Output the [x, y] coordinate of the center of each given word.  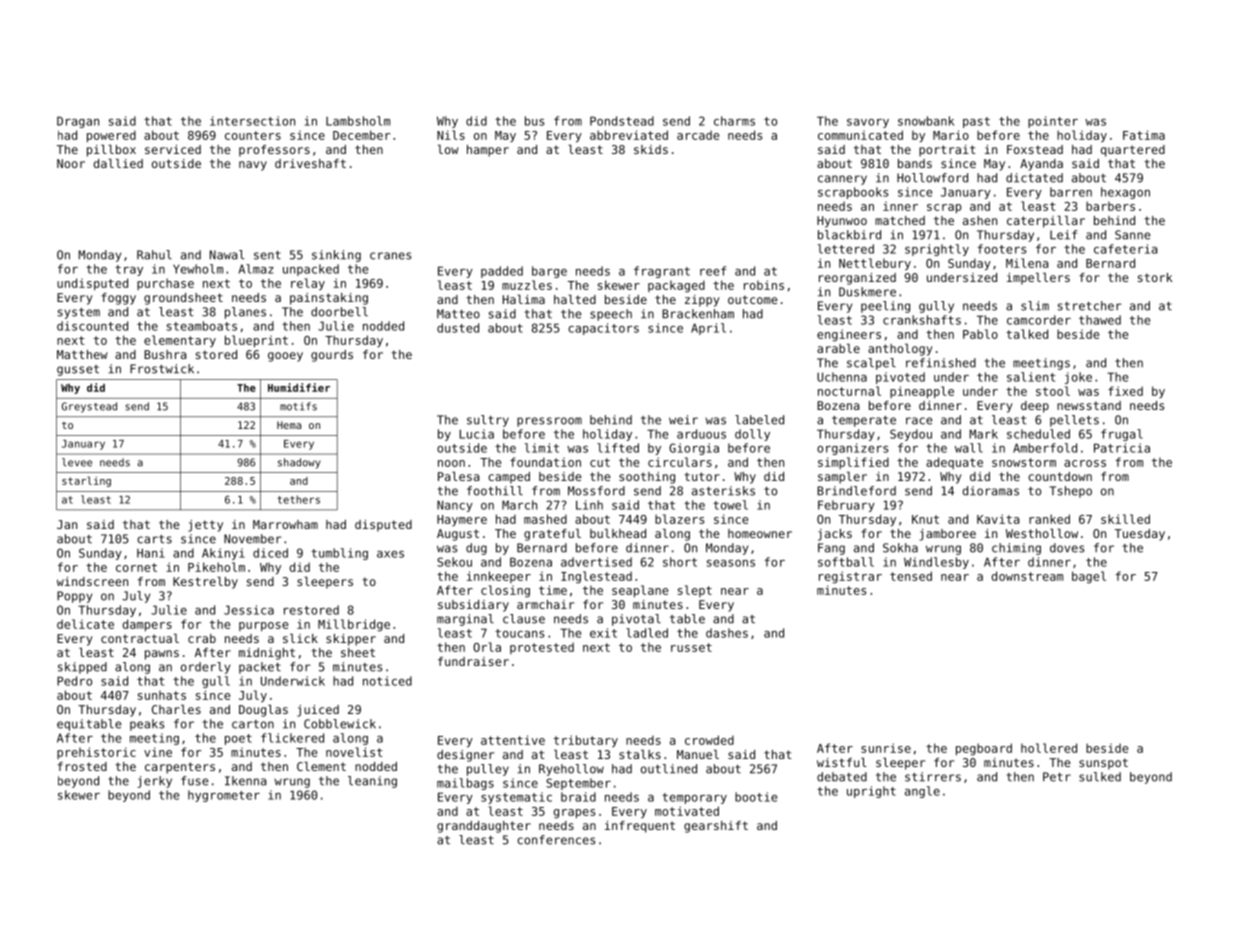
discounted [92, 326]
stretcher [1089, 306]
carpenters [180, 768]
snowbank [926, 121]
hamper [488, 151]
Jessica [249, 610]
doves [1067, 548]
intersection [252, 121]
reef [713, 271]
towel [730, 505]
